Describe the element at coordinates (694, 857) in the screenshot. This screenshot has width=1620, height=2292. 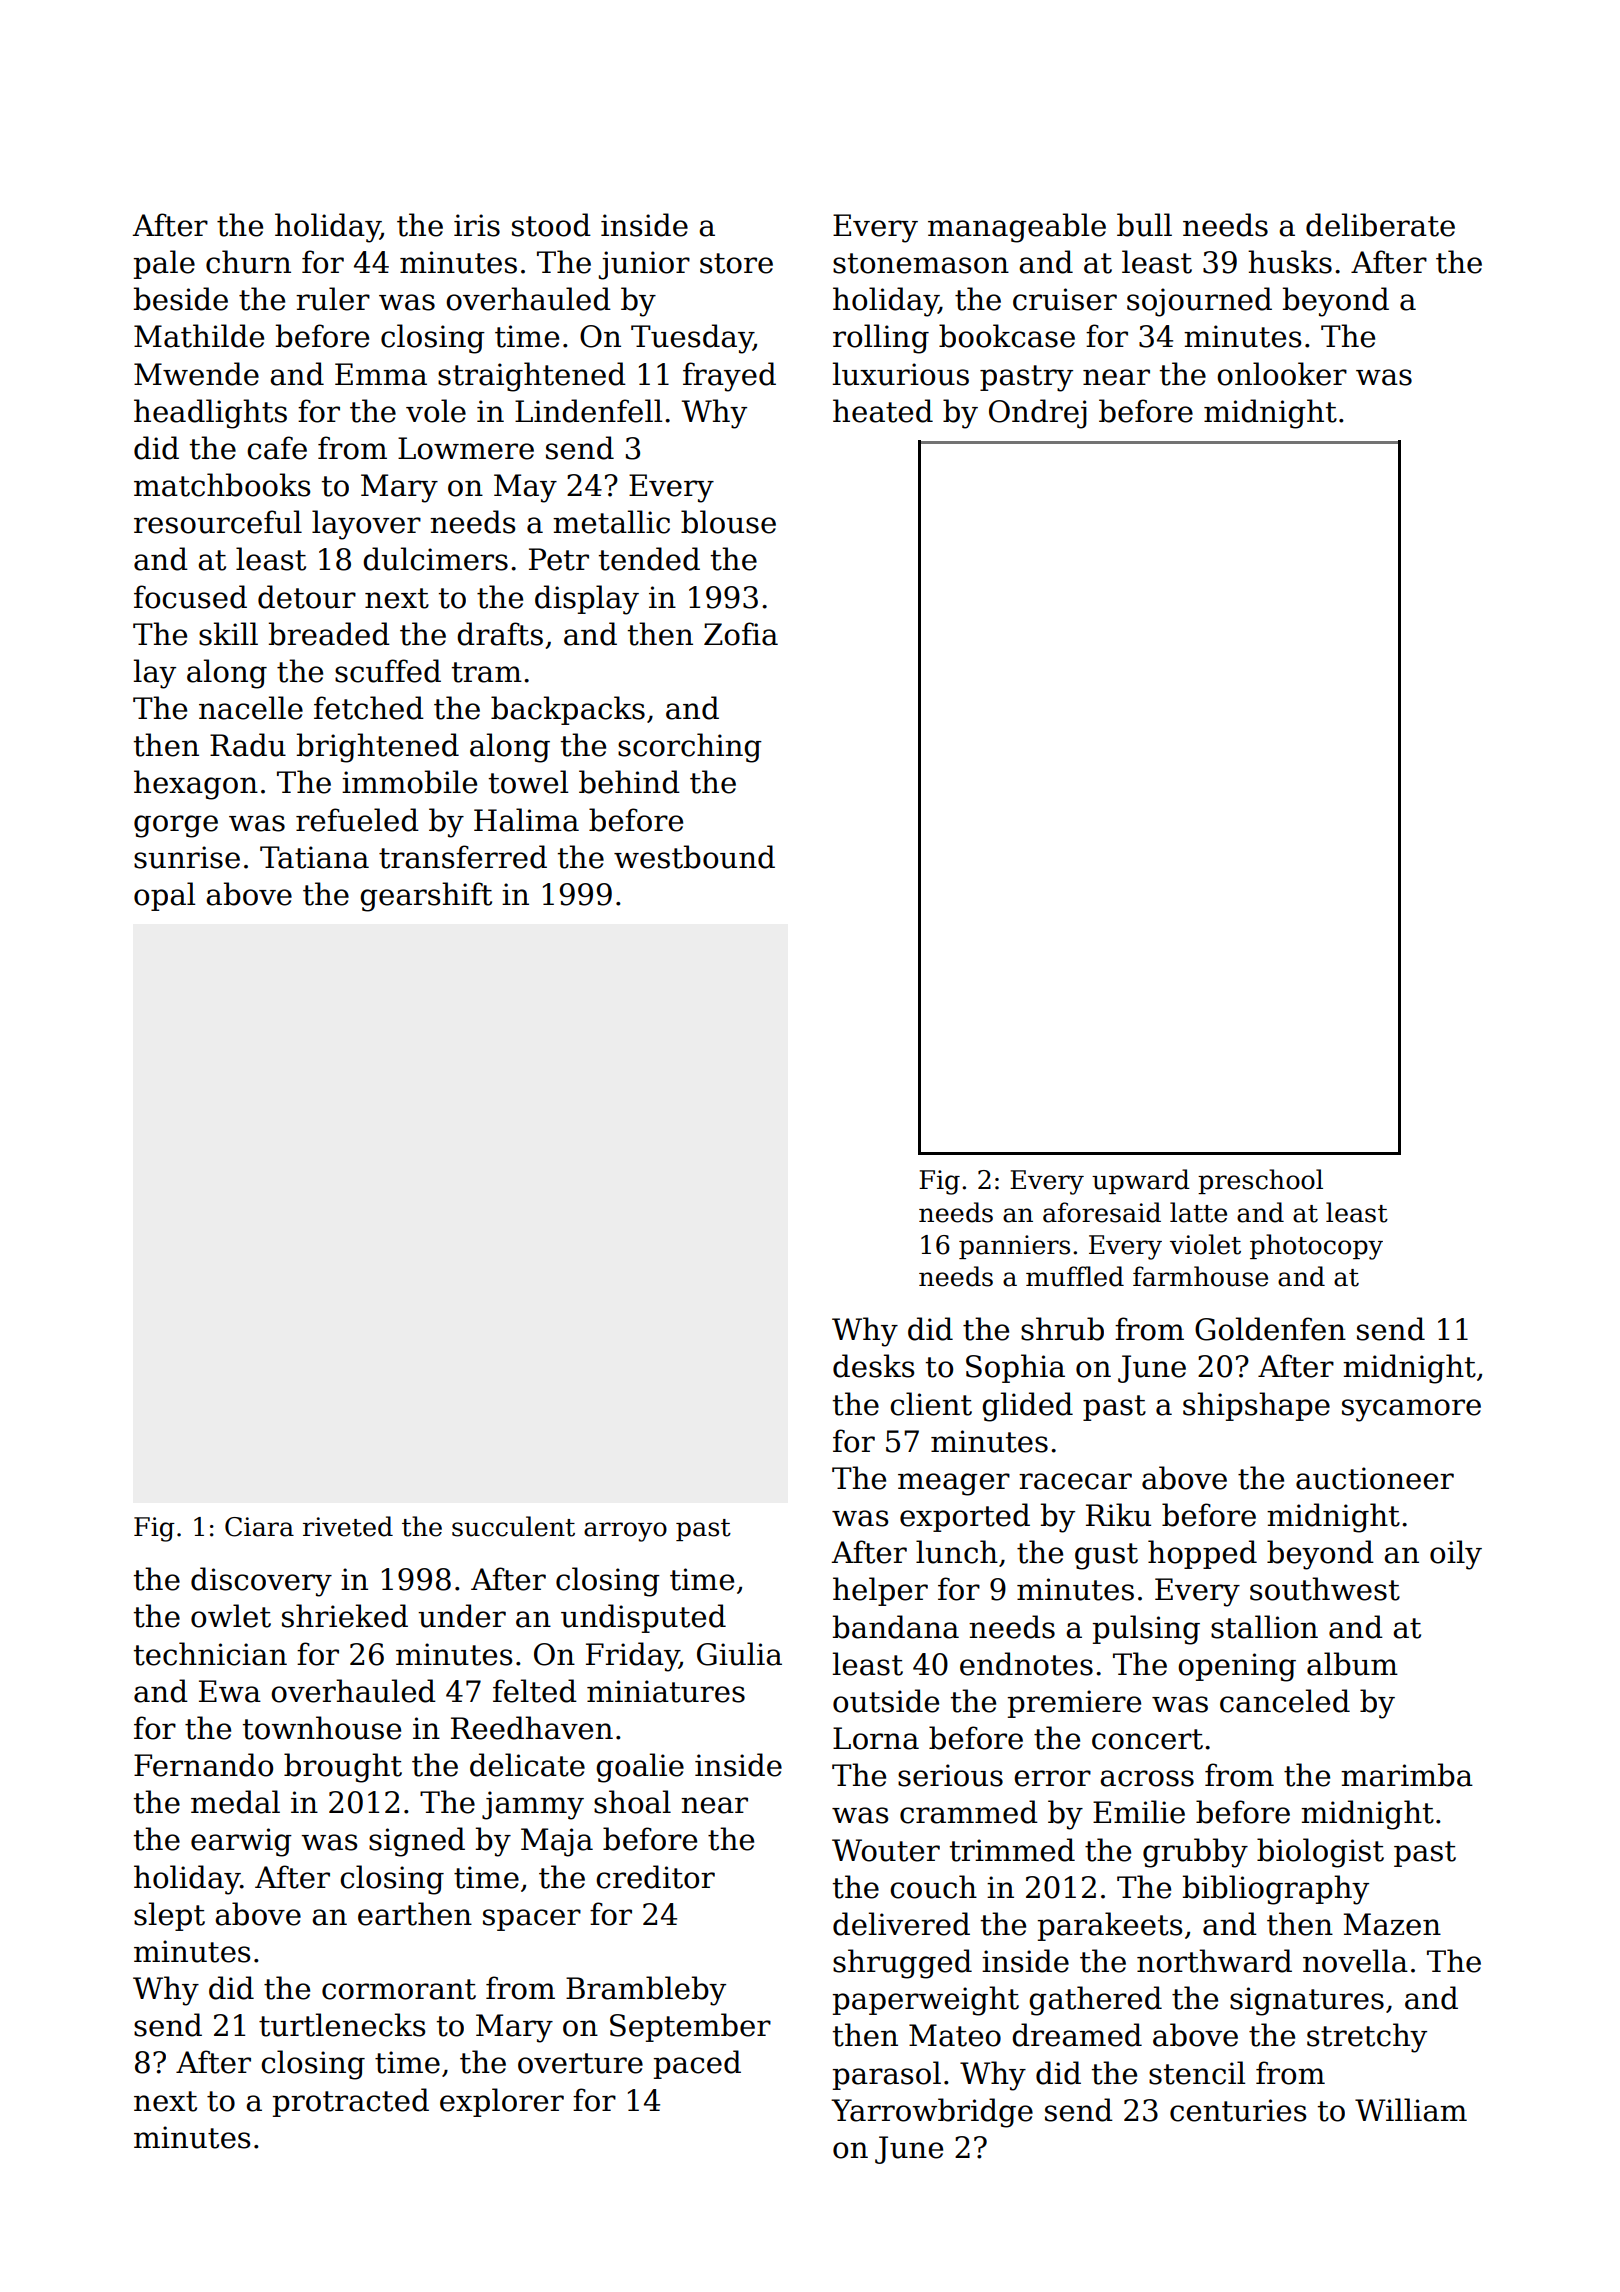
I see `westbound` at that location.
